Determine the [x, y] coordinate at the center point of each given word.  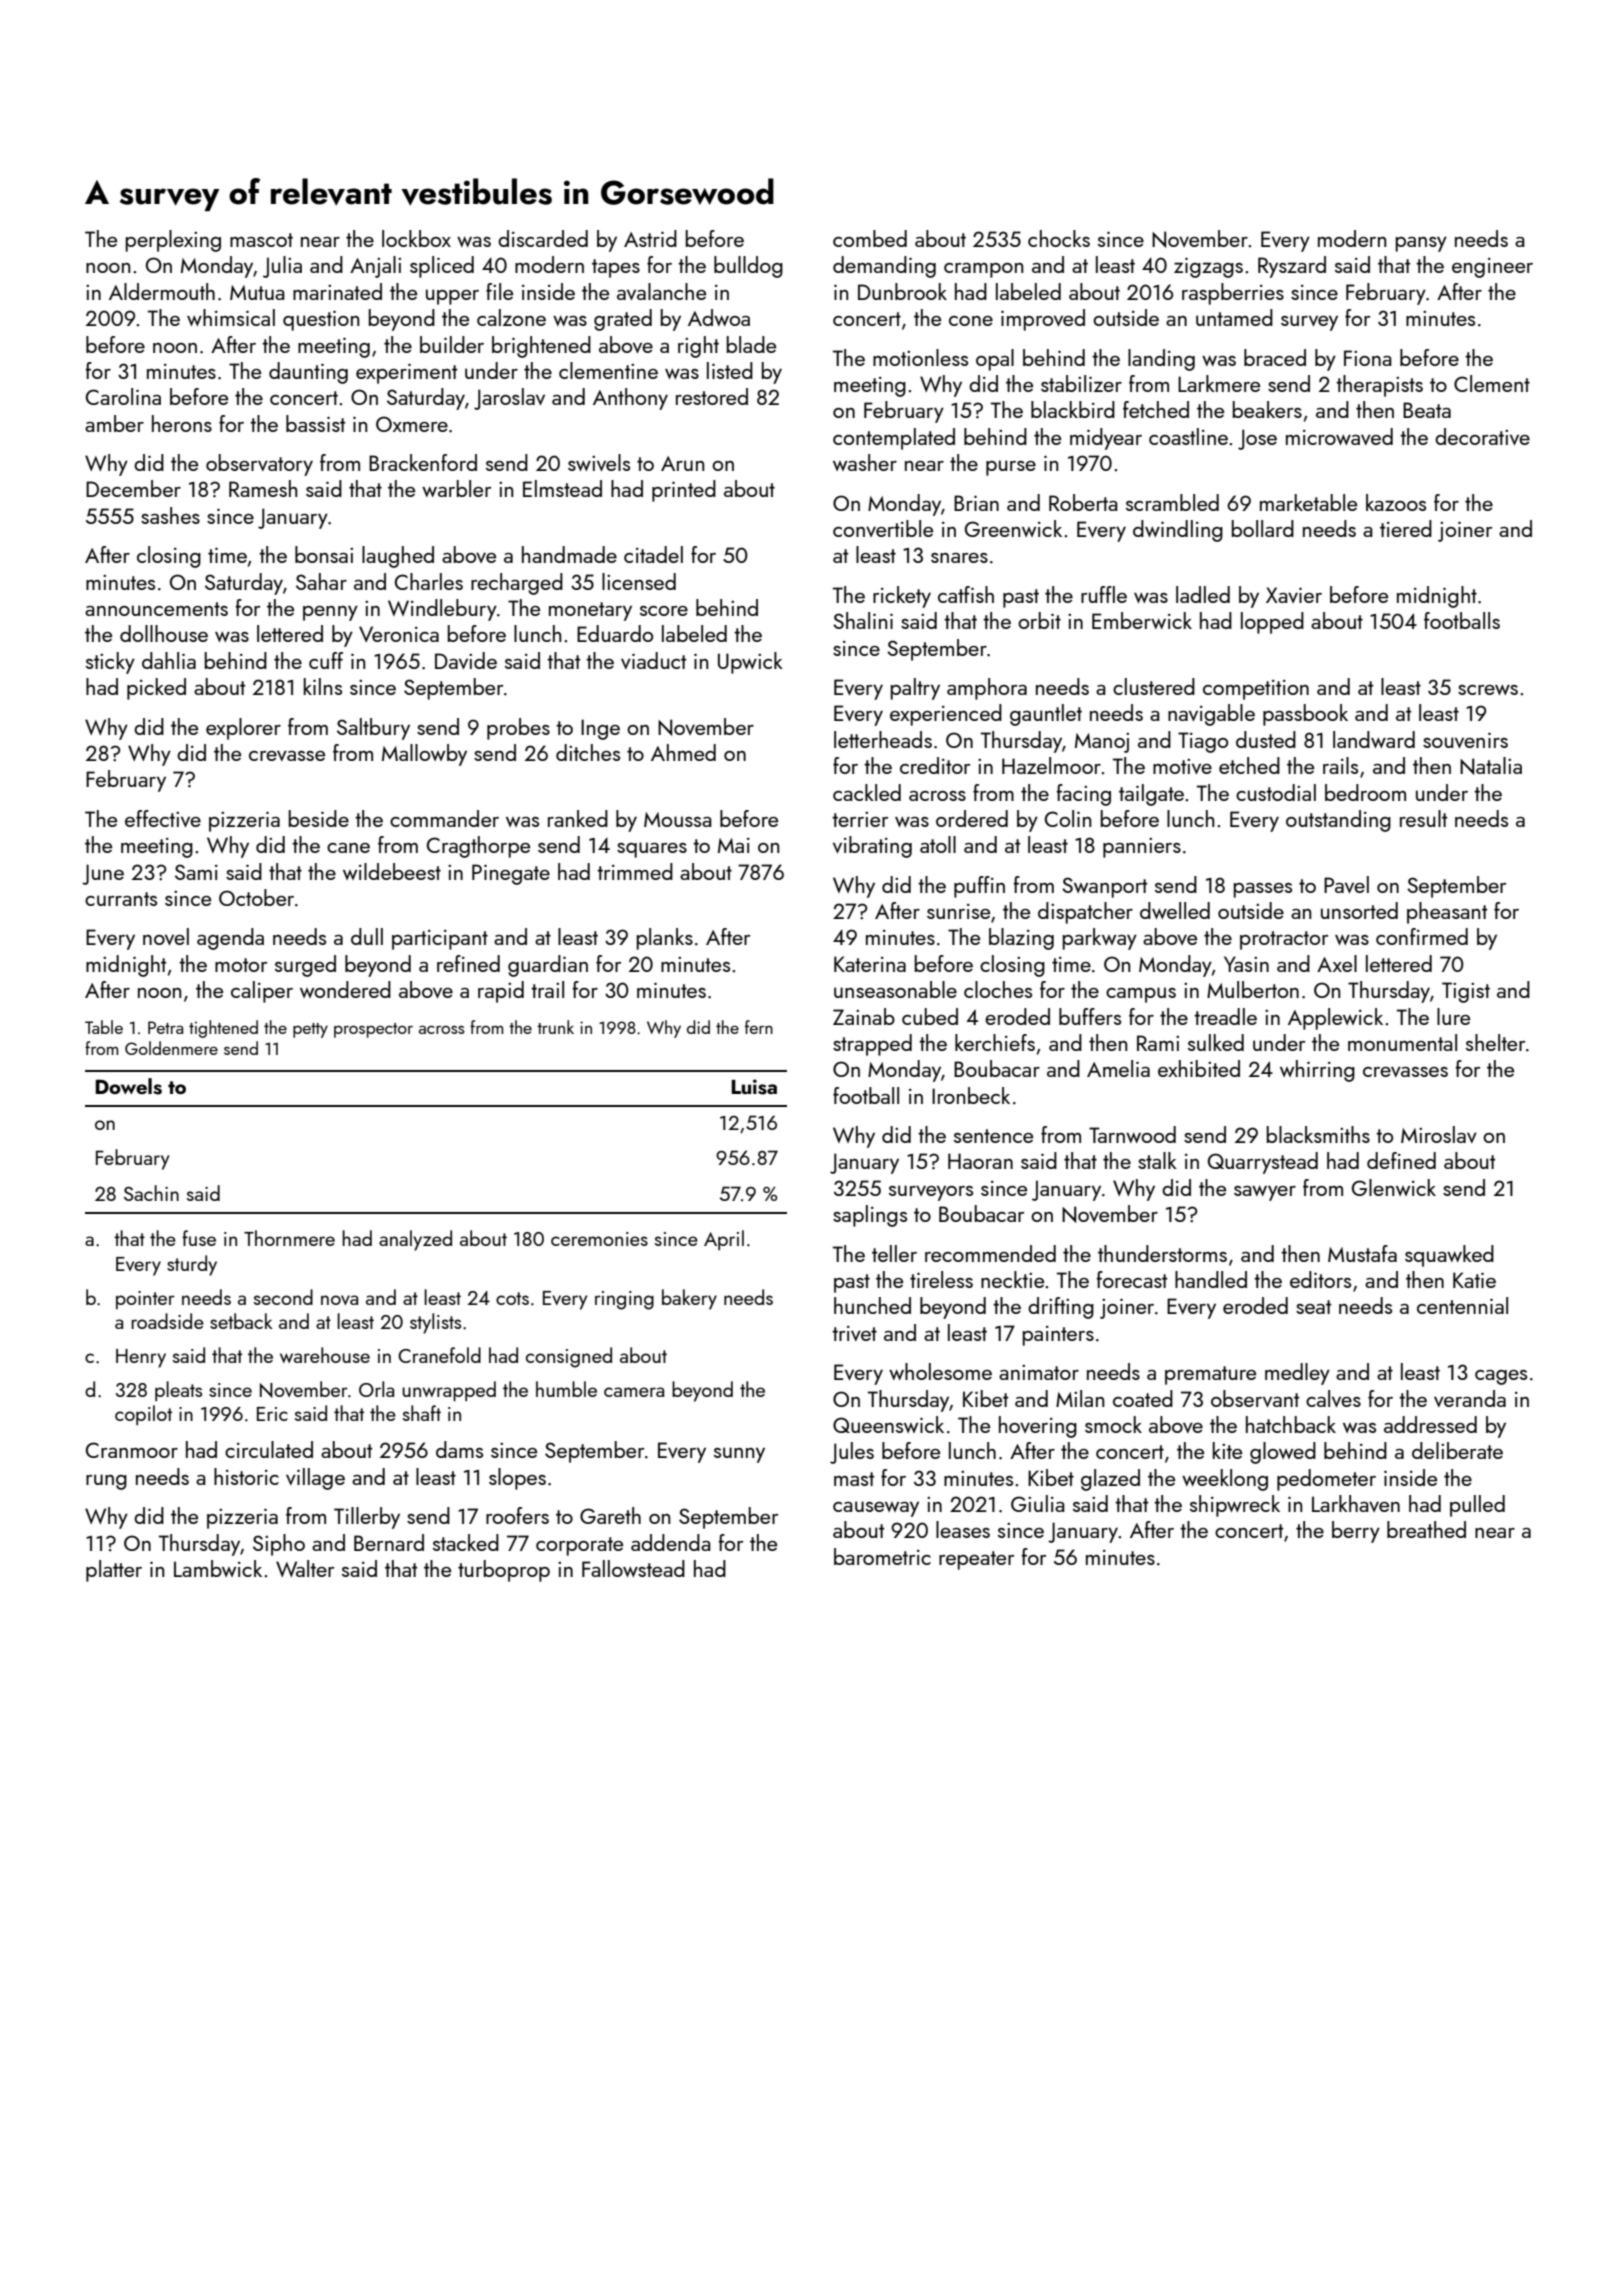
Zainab [864, 1016]
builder [452, 344]
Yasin [1246, 964]
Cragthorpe [478, 847]
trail [547, 989]
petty [310, 1030]
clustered [1154, 686]
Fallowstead [633, 1568]
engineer [1492, 268]
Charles [429, 581]
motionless [920, 357]
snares [959, 558]
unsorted [1359, 910]
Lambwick [218, 1568]
